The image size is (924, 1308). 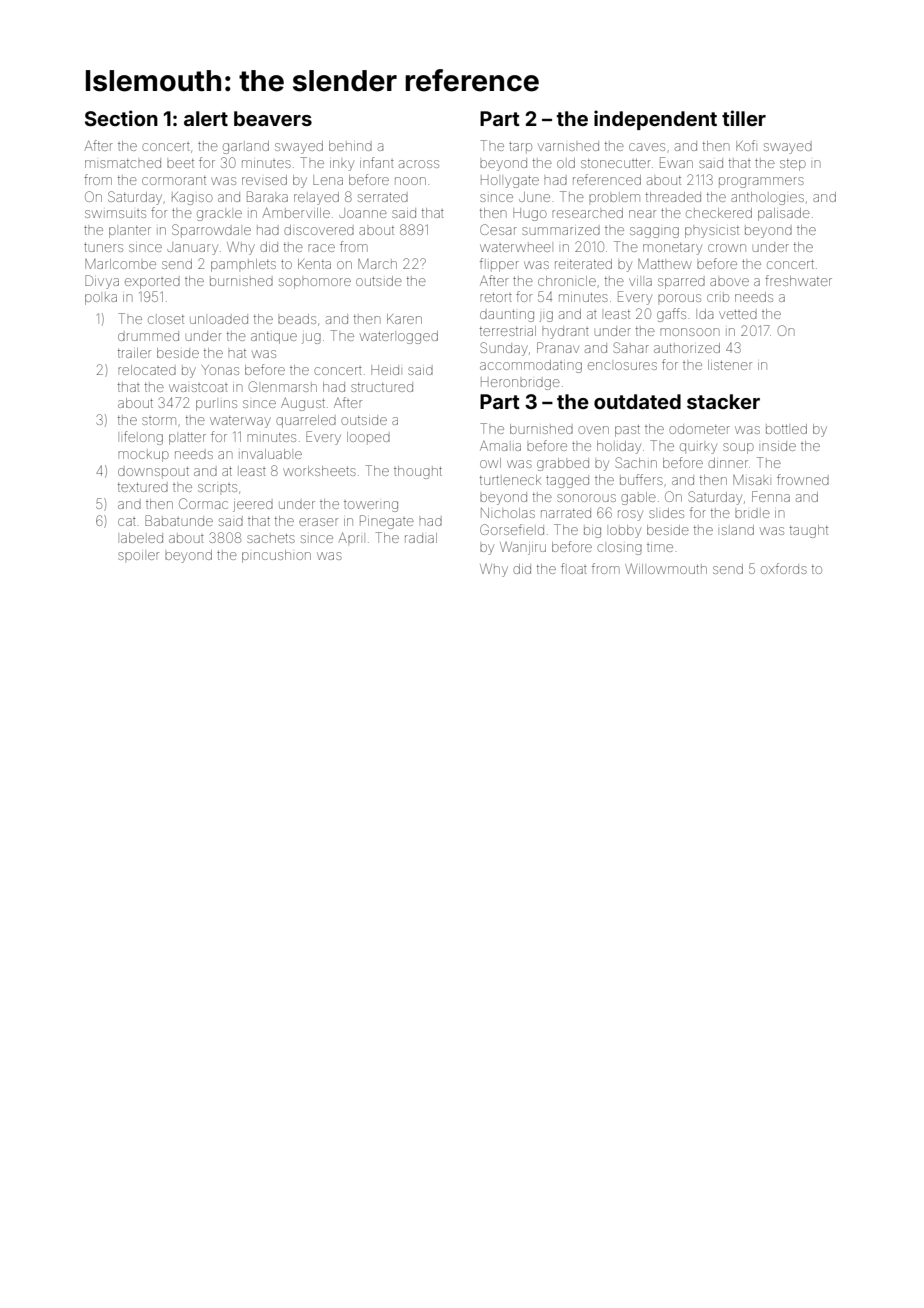 I want to click on alert, so click(x=206, y=118).
